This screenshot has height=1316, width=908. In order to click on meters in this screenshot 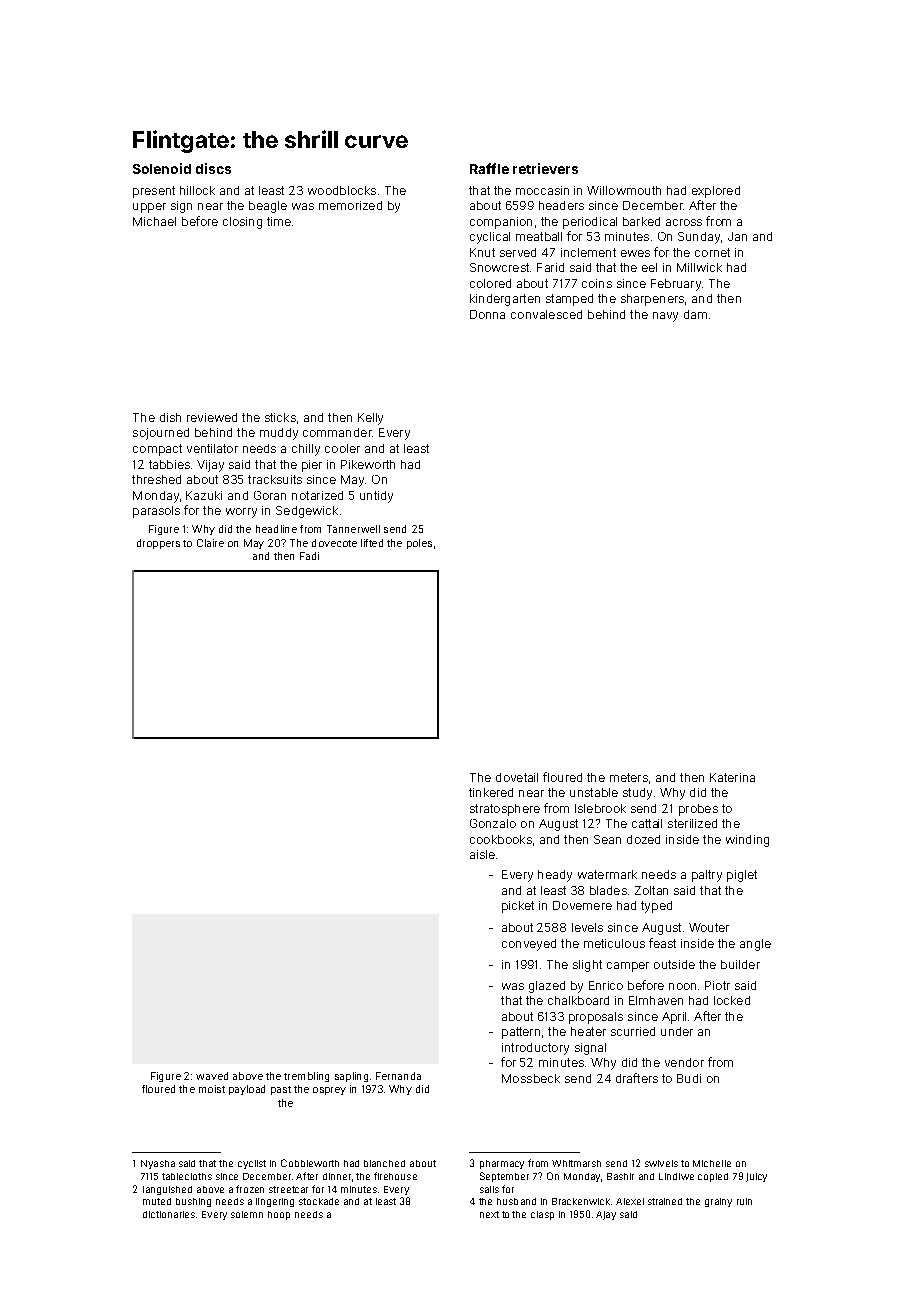, I will do `click(629, 777)`.
